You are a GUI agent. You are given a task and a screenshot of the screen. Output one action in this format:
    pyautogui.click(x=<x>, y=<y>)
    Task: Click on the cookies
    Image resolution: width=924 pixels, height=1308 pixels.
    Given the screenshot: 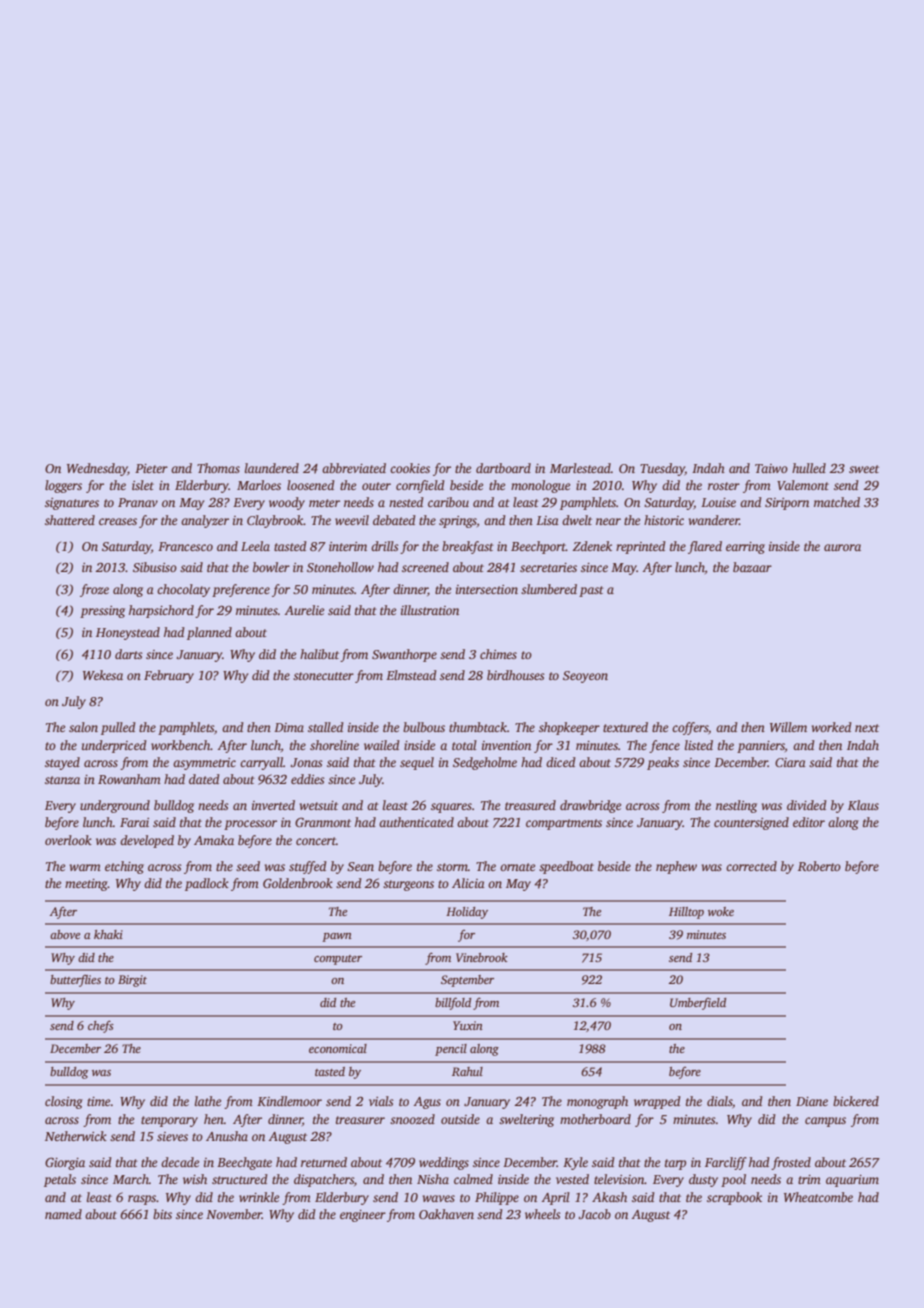 What is the action you would take?
    pyautogui.click(x=410, y=468)
